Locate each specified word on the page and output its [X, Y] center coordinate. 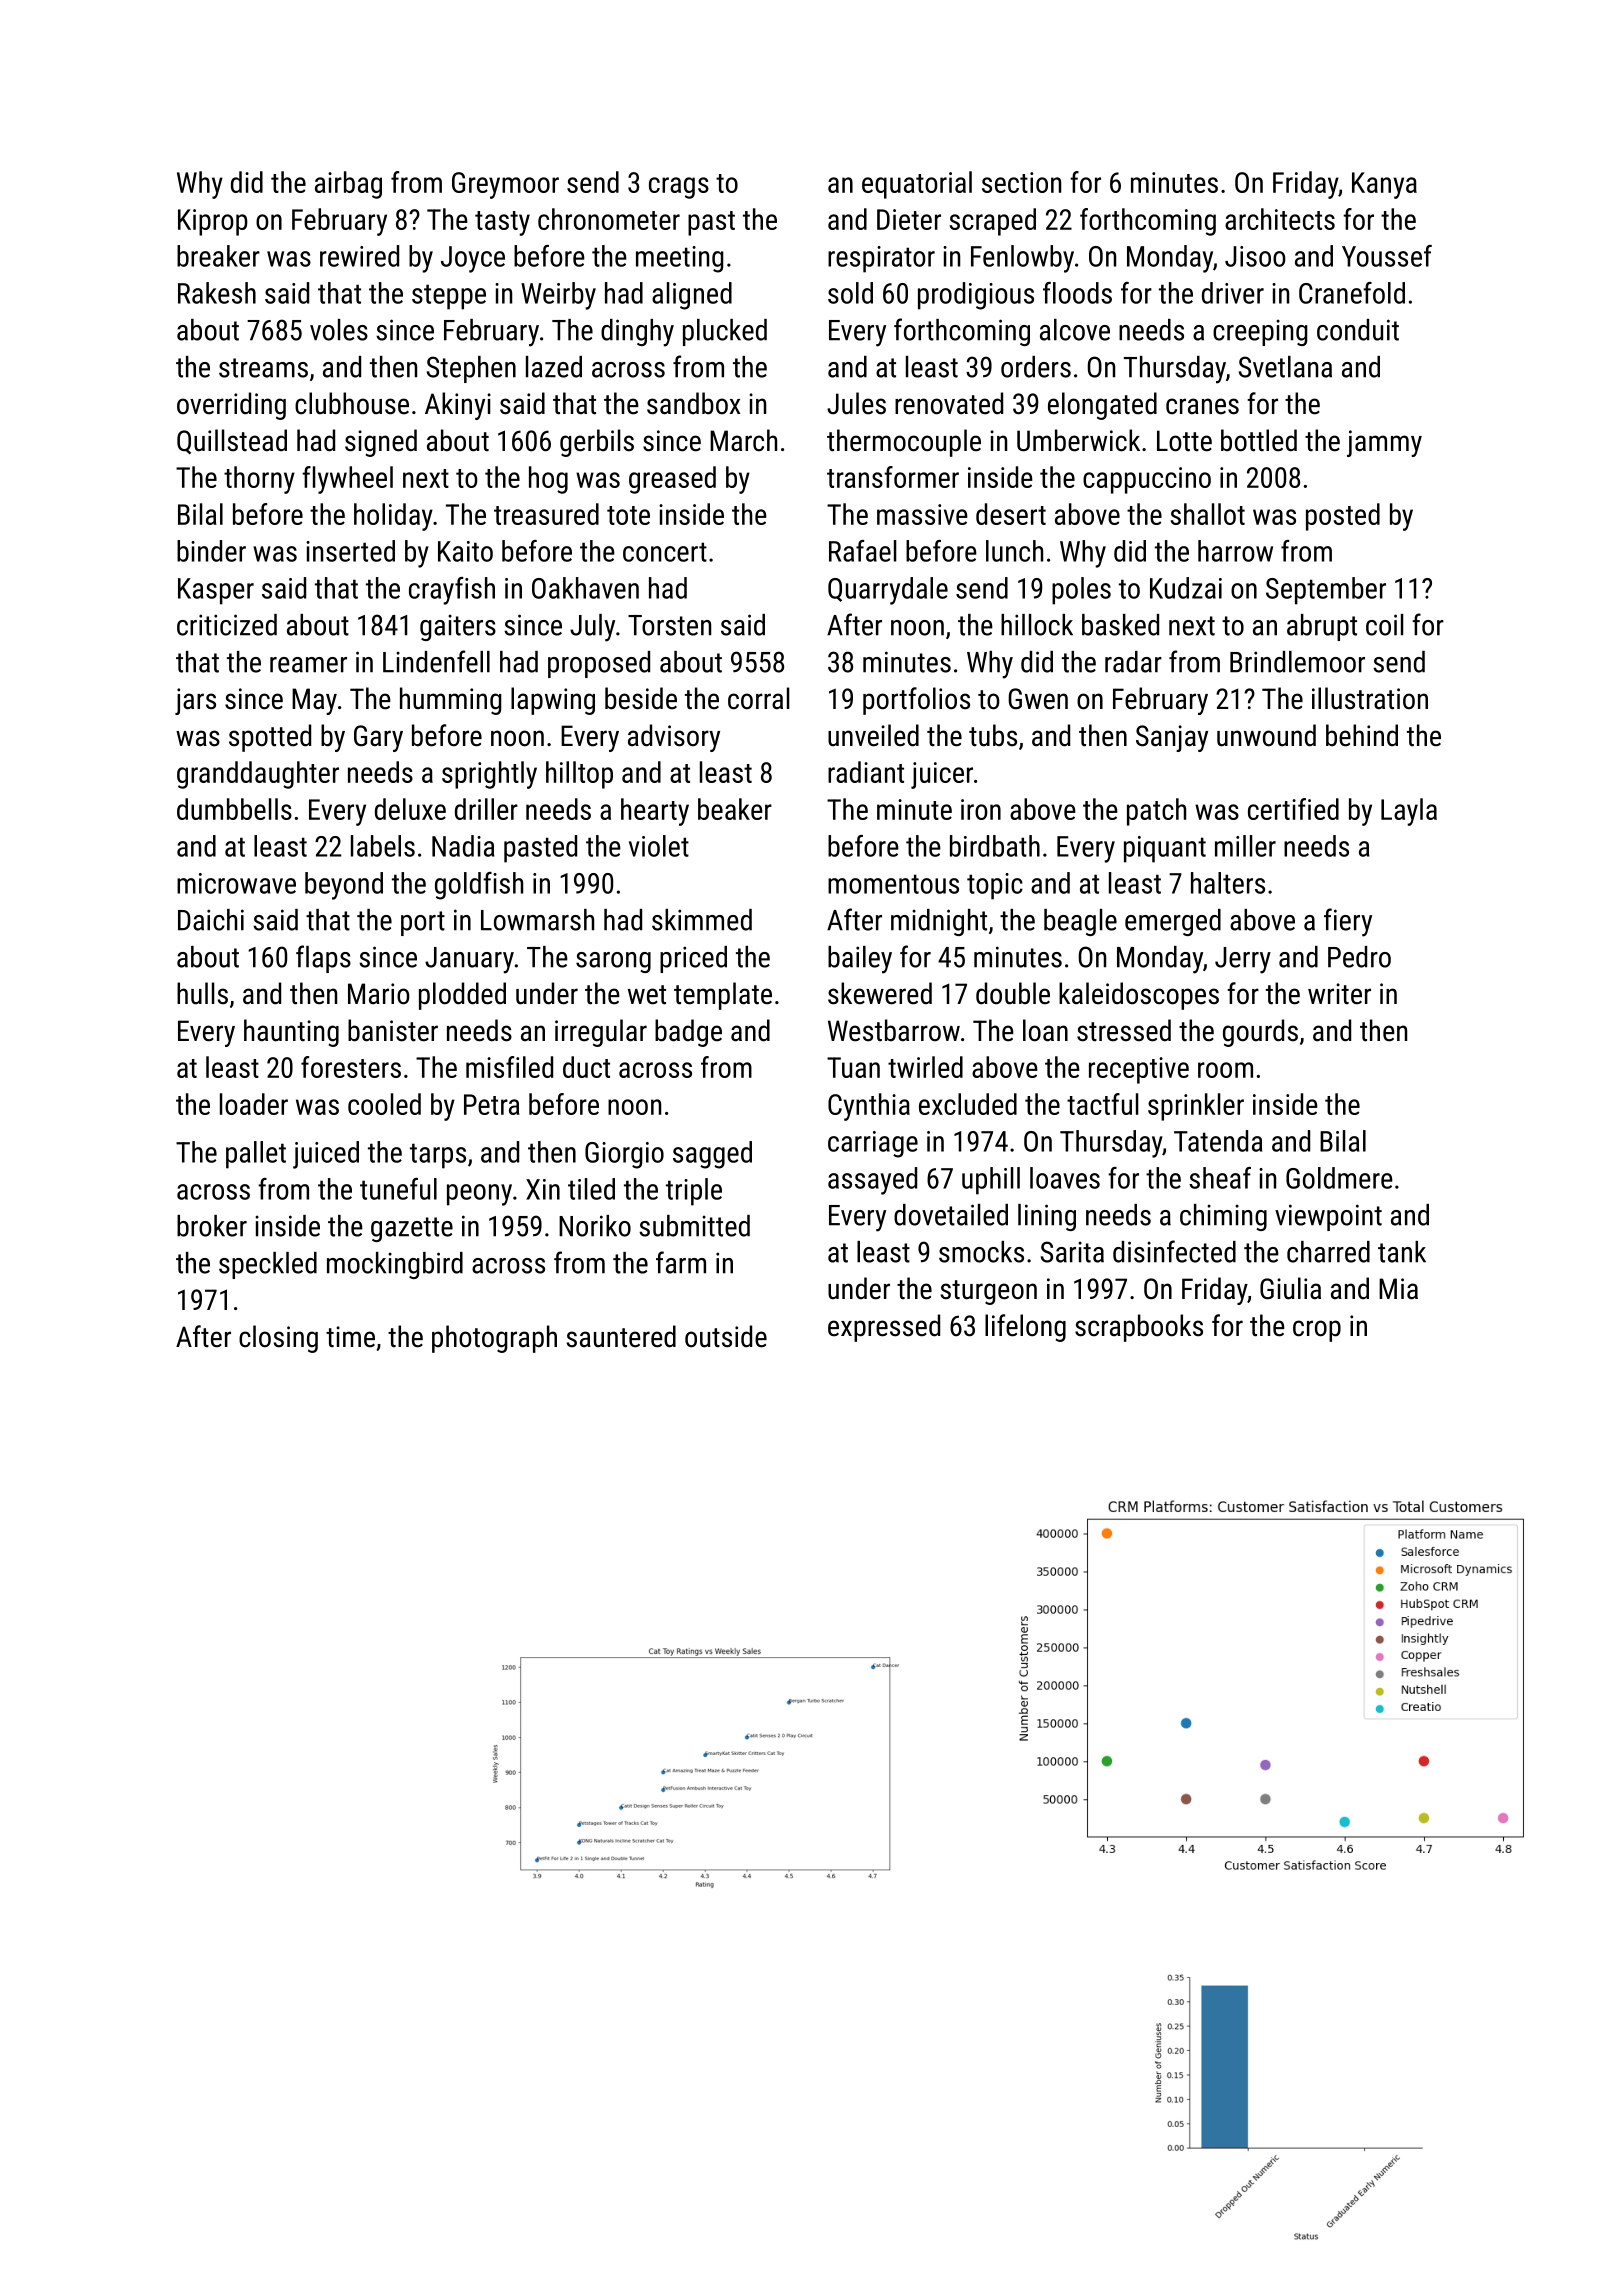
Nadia [463, 846]
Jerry [1243, 960]
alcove [1075, 330]
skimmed [702, 920]
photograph [494, 1339]
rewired [359, 256]
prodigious [976, 296]
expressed [884, 1328]
